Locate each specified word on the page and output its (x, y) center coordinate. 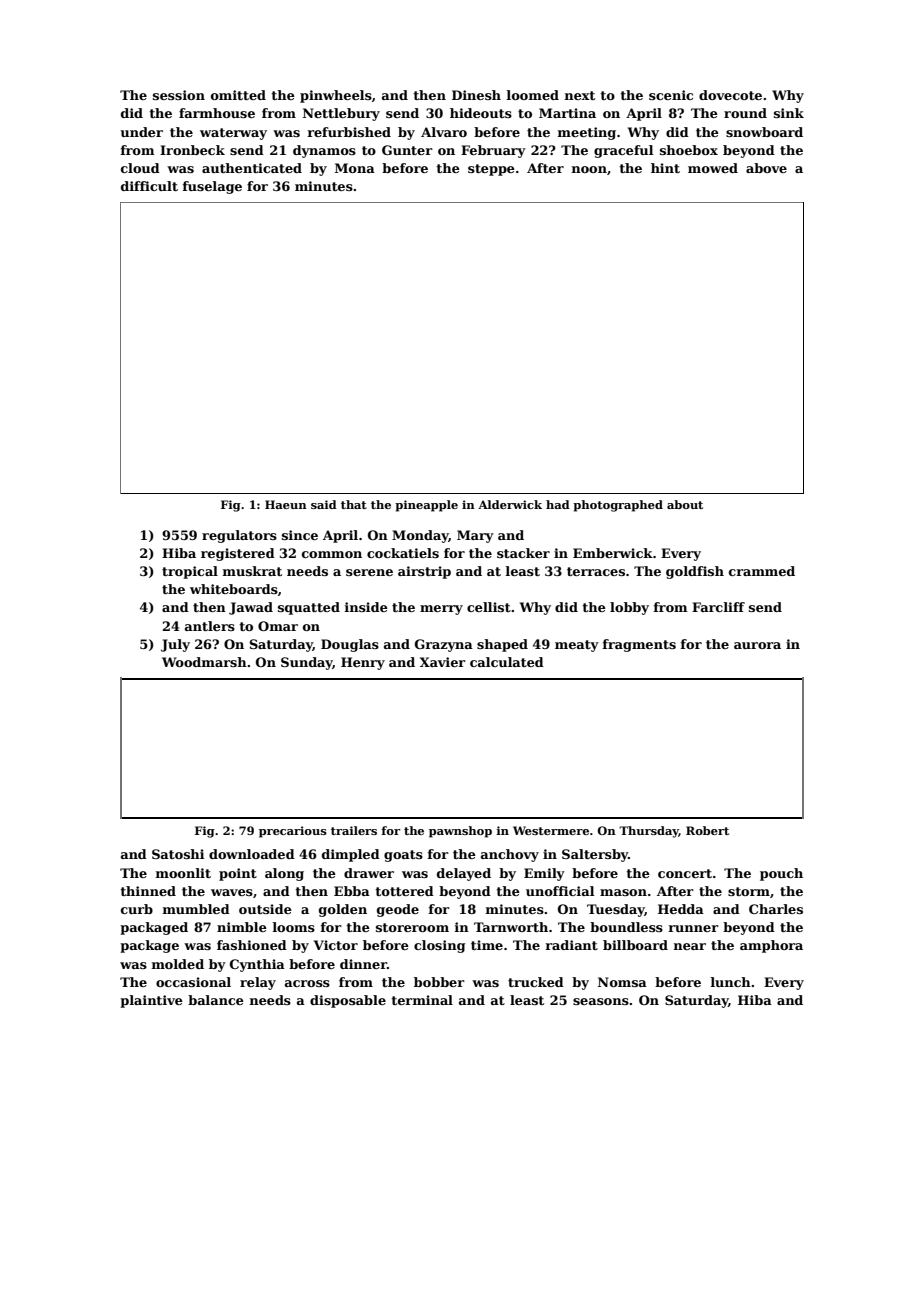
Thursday (649, 832)
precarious (293, 832)
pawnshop (460, 832)
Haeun (286, 504)
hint (665, 168)
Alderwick (510, 504)
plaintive (151, 1001)
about (685, 504)
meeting (587, 133)
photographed (618, 506)
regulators (239, 536)
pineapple (426, 506)
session (179, 95)
